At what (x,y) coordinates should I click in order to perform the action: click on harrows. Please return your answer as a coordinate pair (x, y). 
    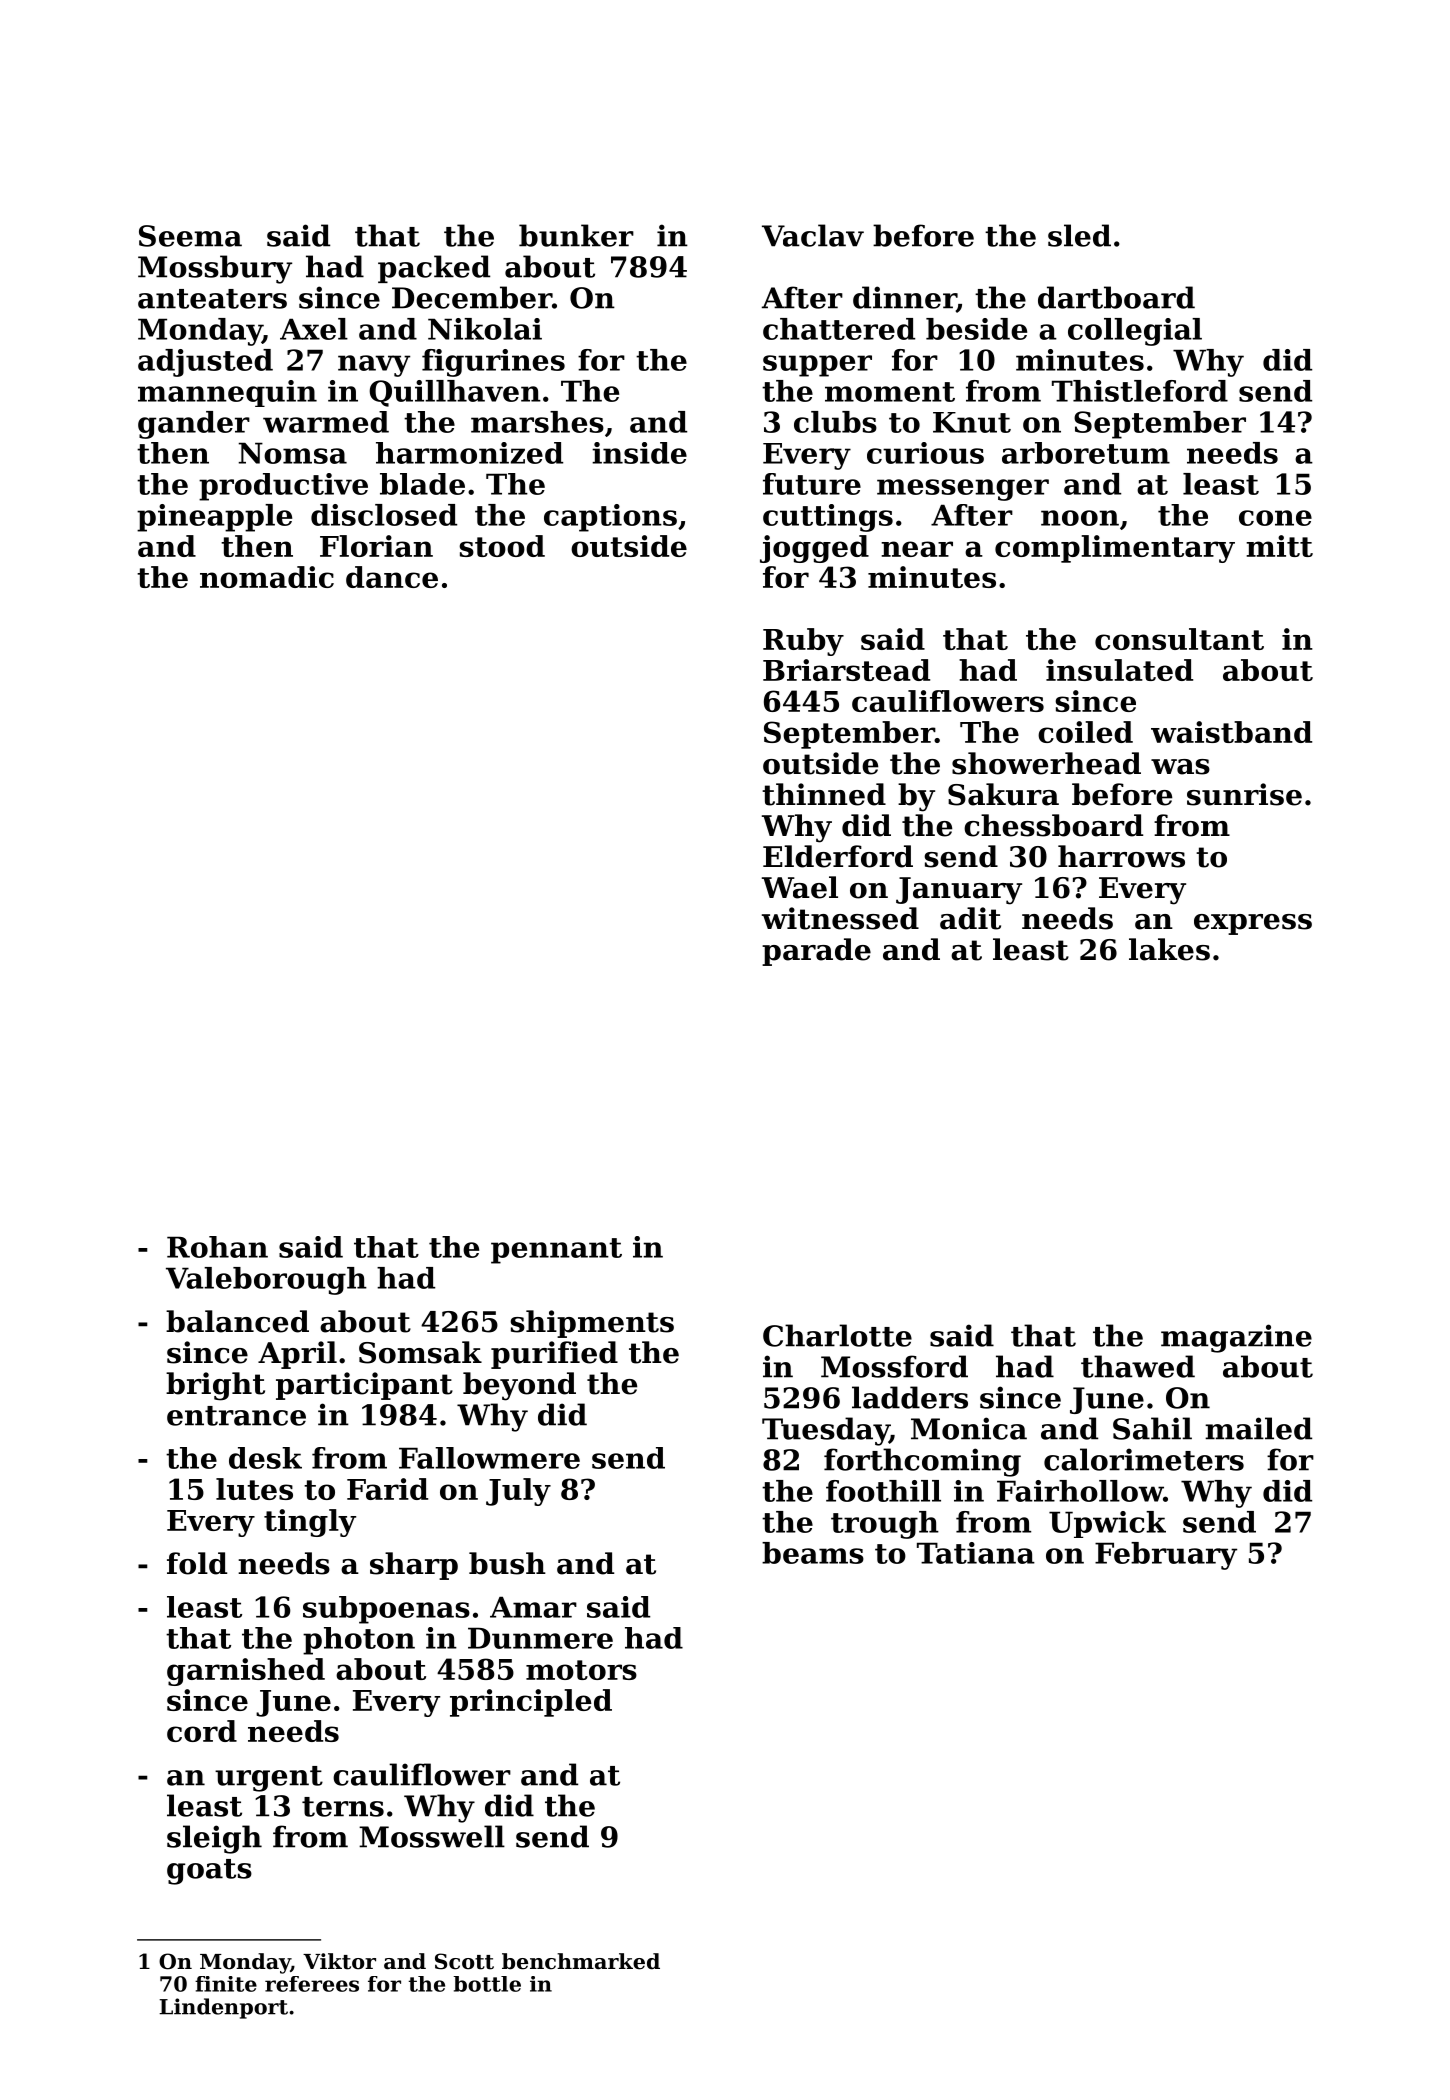
    Looking at the image, I should click on (1121, 856).
